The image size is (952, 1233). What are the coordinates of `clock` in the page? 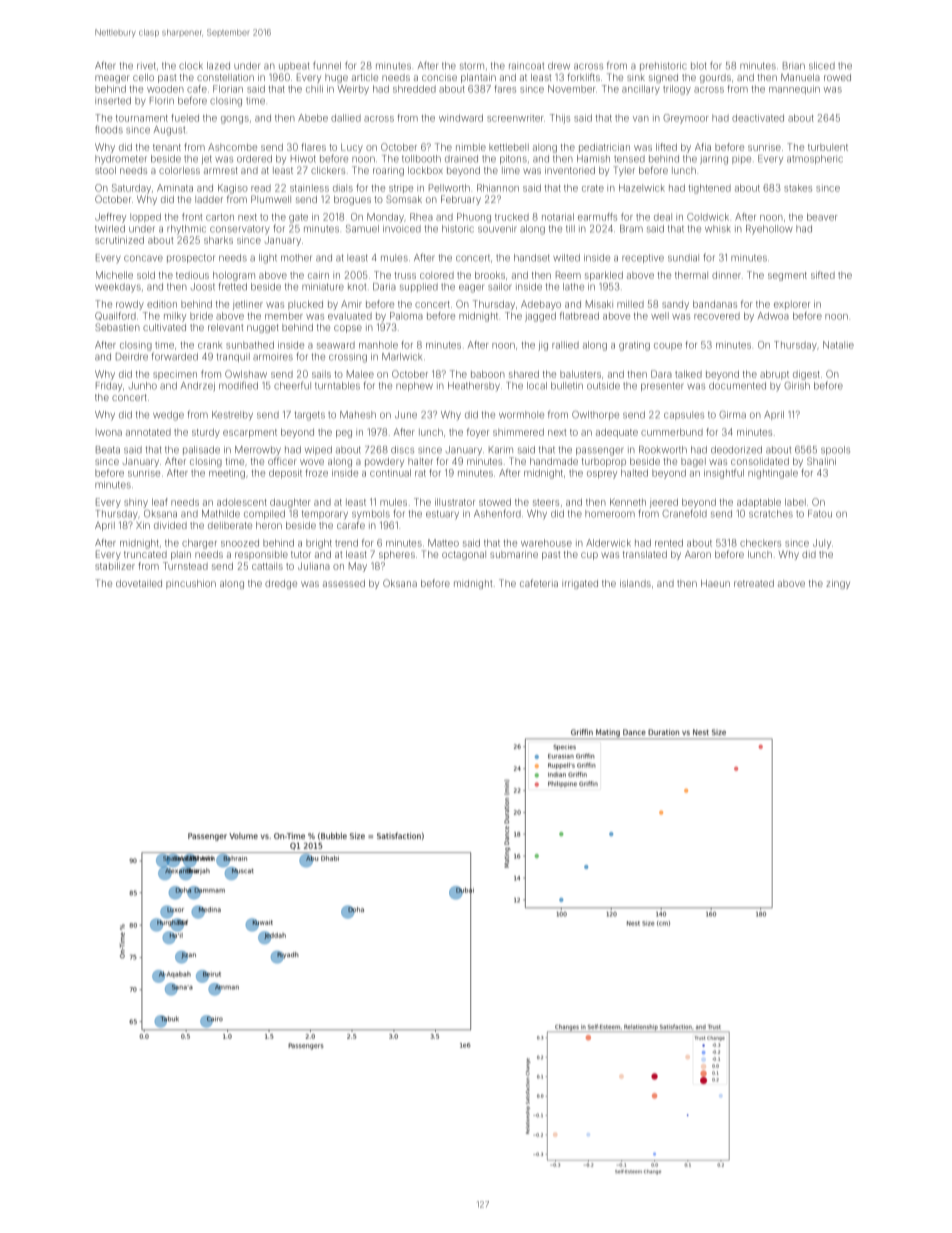 It's located at (191, 66).
